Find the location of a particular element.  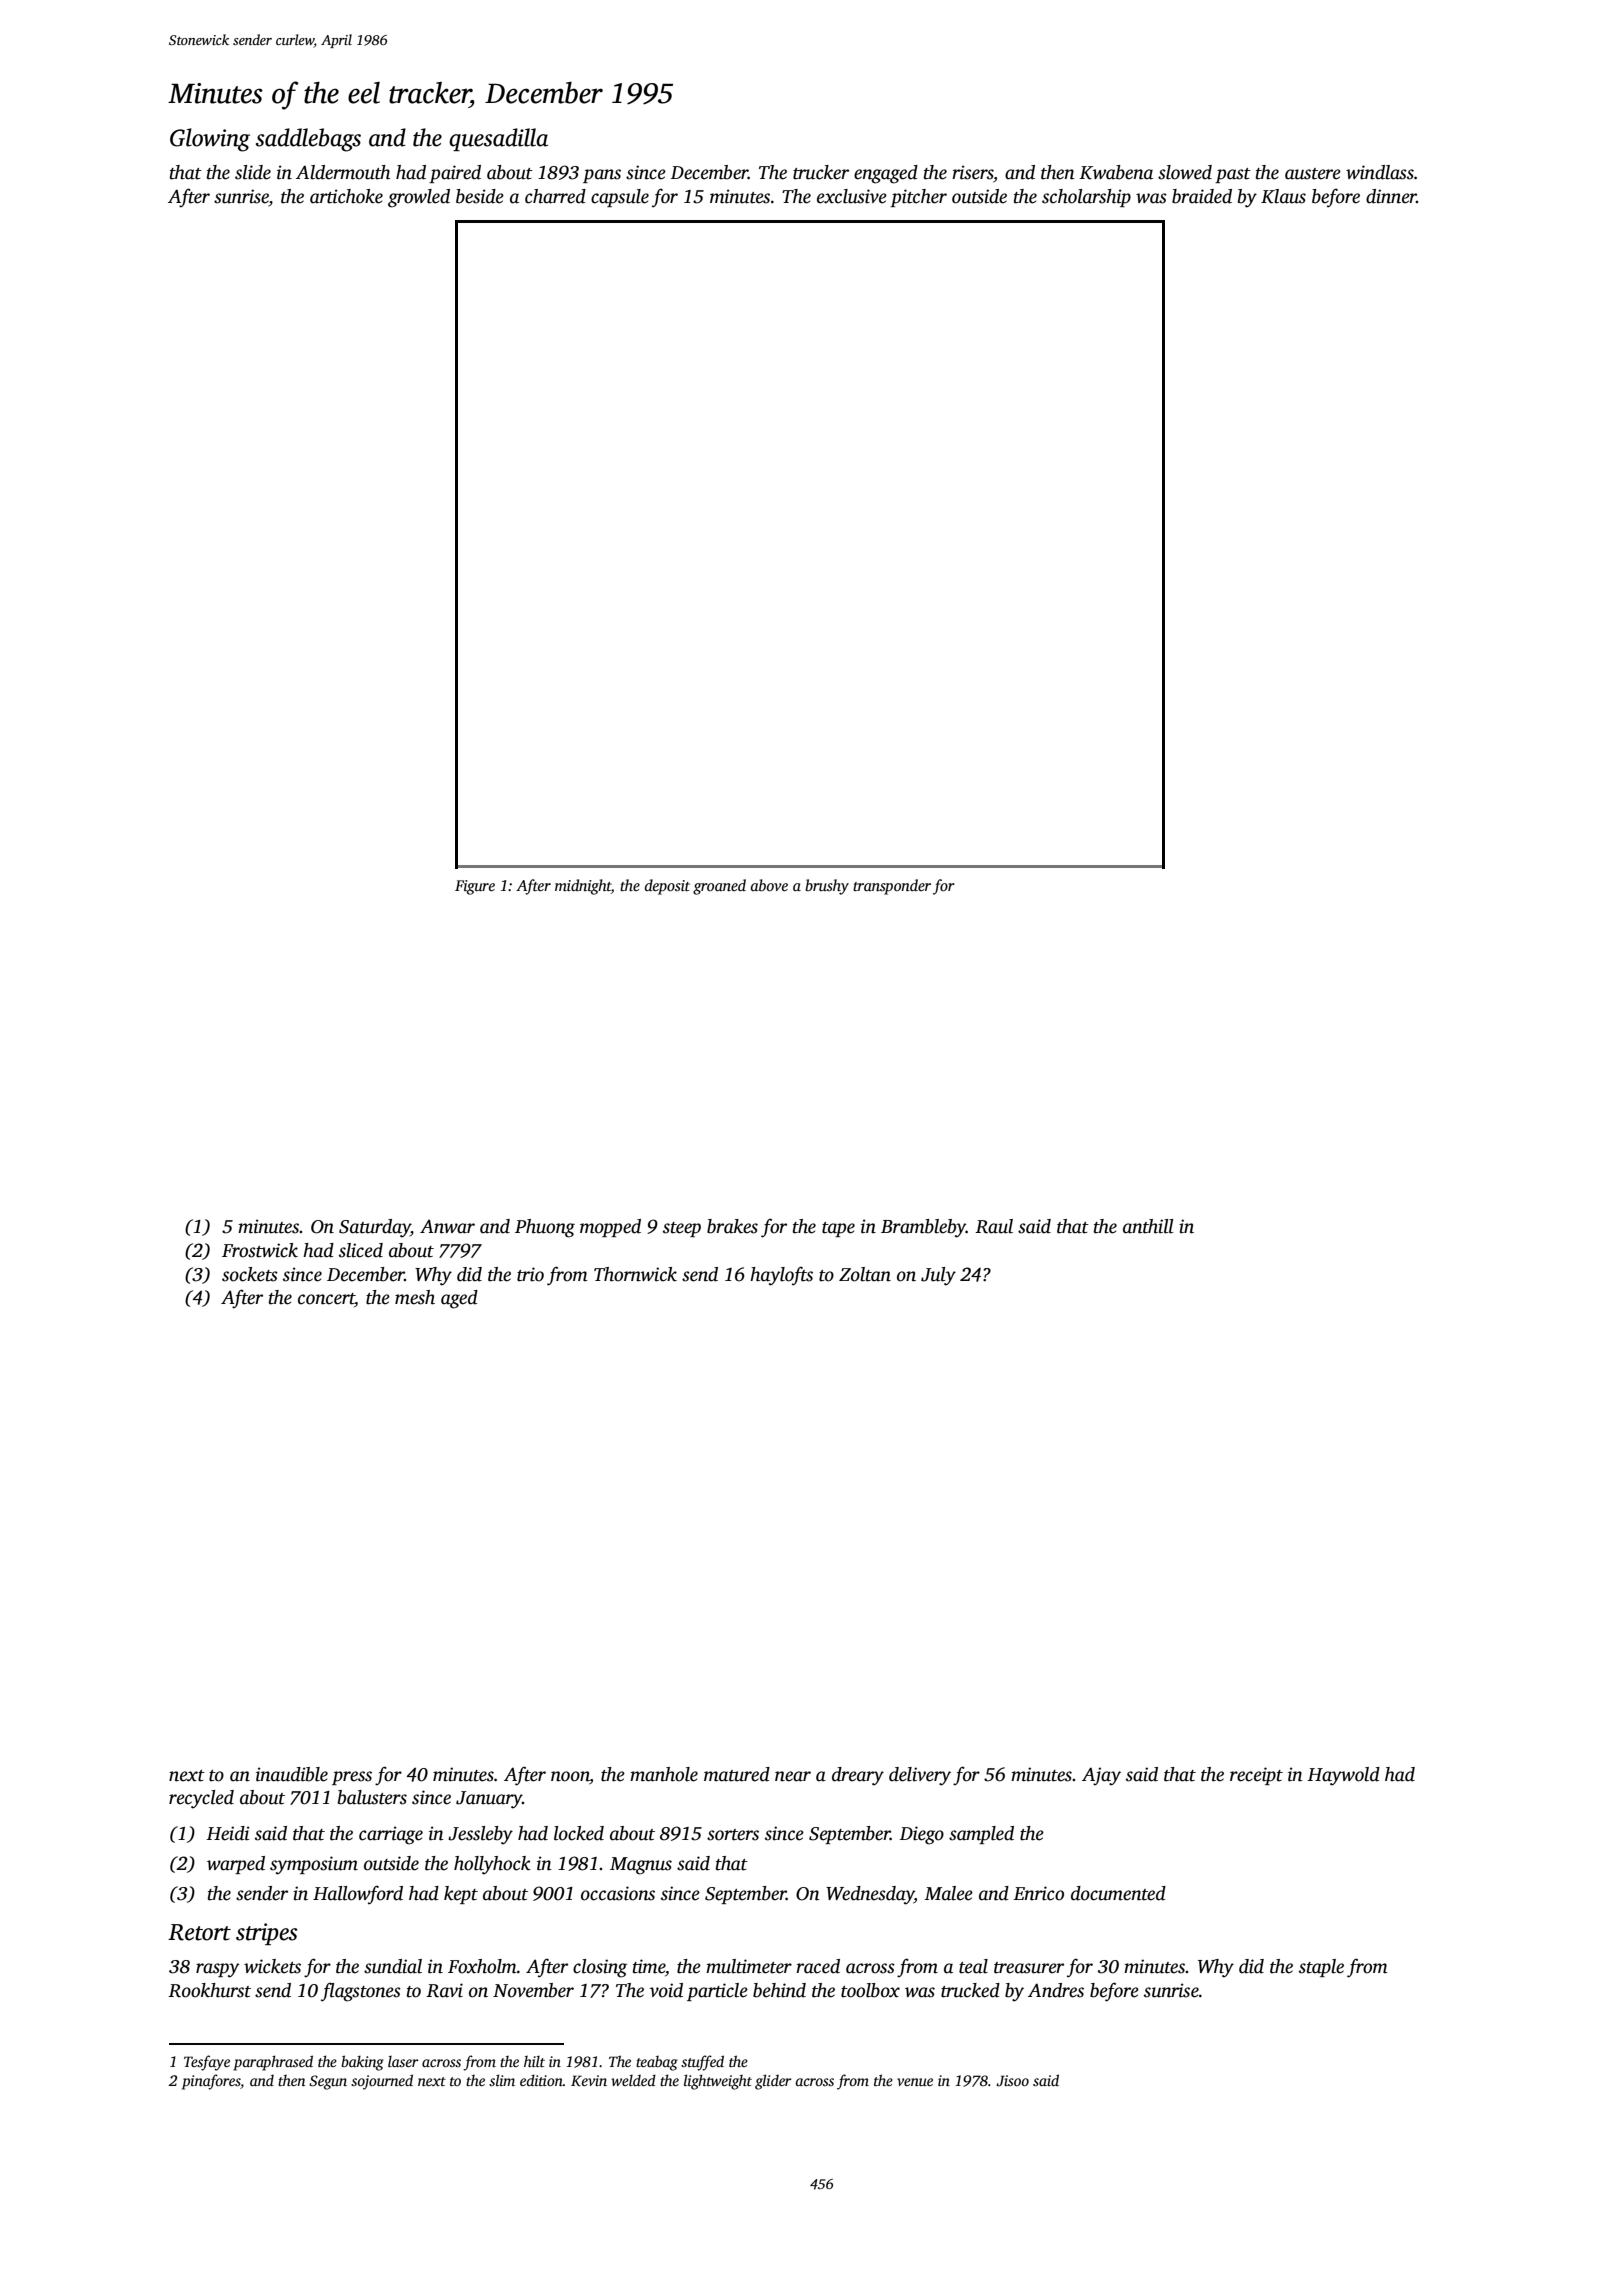

lightweight is located at coordinates (718, 2082).
